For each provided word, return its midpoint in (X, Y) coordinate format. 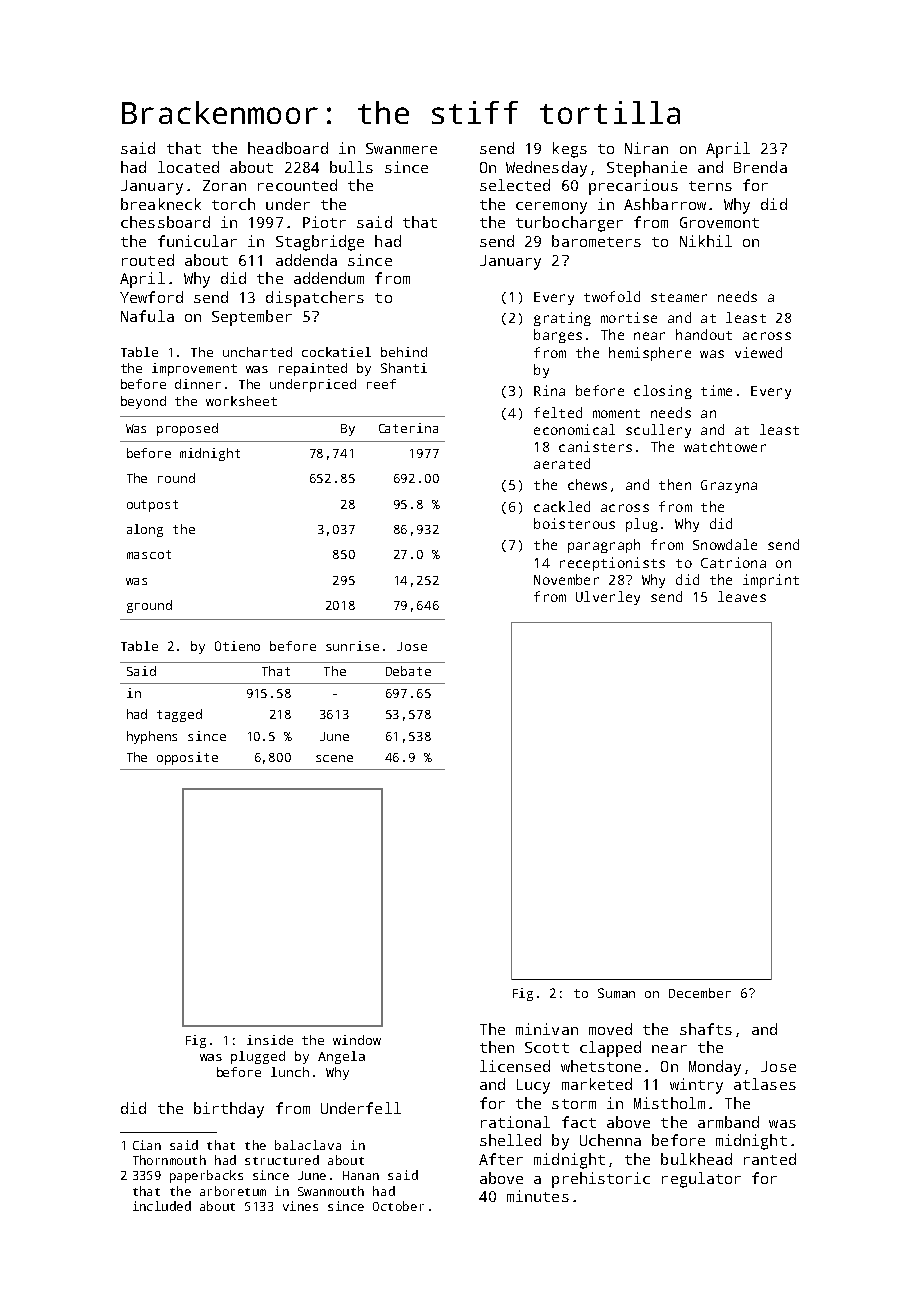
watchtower (725, 446)
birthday (229, 1110)
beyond (143, 402)
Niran (646, 148)
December (700, 993)
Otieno (237, 646)
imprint (771, 581)
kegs (570, 150)
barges (558, 336)
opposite (187, 758)
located (188, 167)
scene (334, 758)
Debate (408, 671)
